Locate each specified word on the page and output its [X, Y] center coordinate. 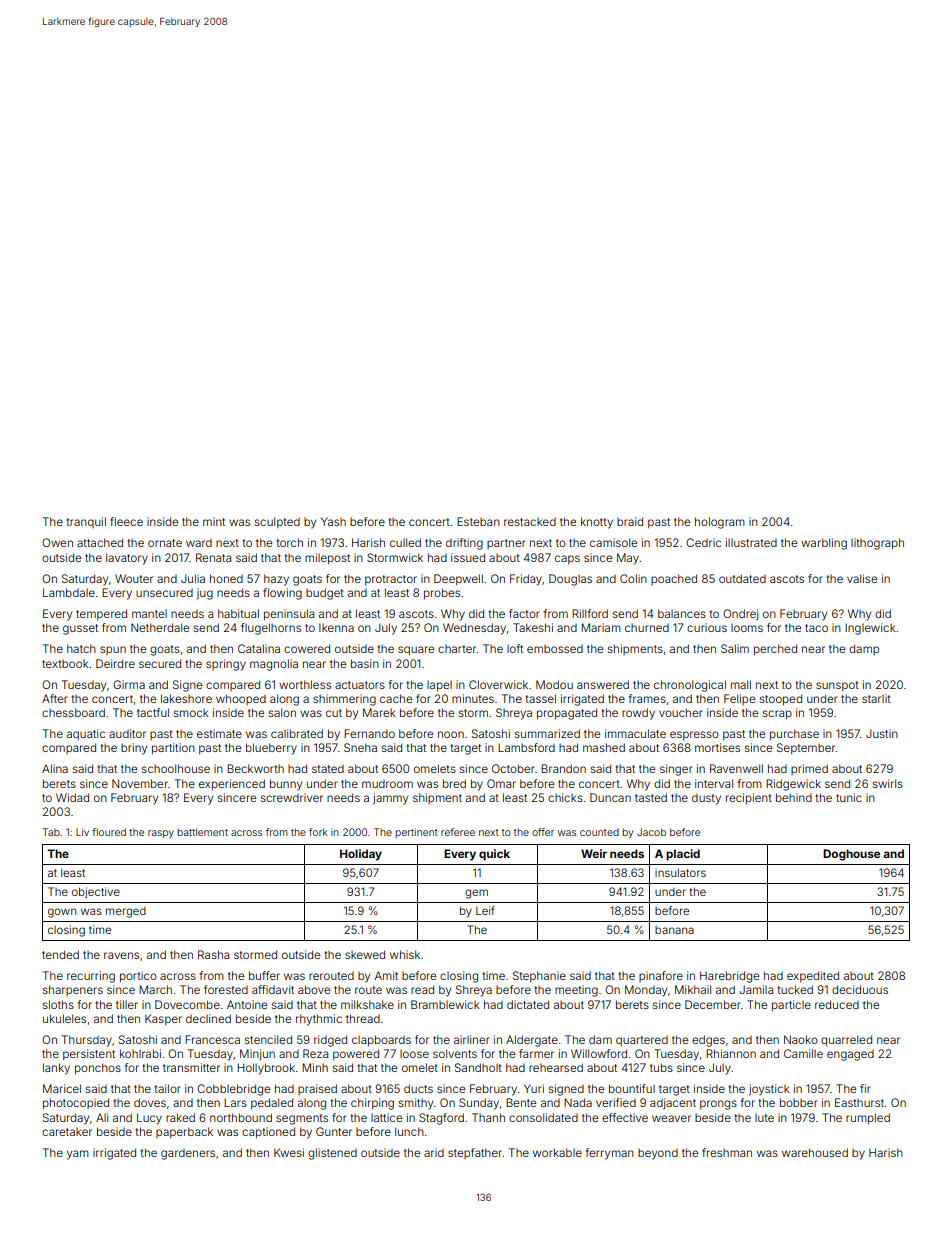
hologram [720, 523]
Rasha [213, 954]
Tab [51, 832]
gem [476, 894]
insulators [680, 872]
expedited [813, 977]
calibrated [297, 733]
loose [414, 1054]
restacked [530, 522]
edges [708, 1041]
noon [451, 734]
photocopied [76, 1104]
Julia [193, 578]
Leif [485, 910]
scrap [777, 715]
